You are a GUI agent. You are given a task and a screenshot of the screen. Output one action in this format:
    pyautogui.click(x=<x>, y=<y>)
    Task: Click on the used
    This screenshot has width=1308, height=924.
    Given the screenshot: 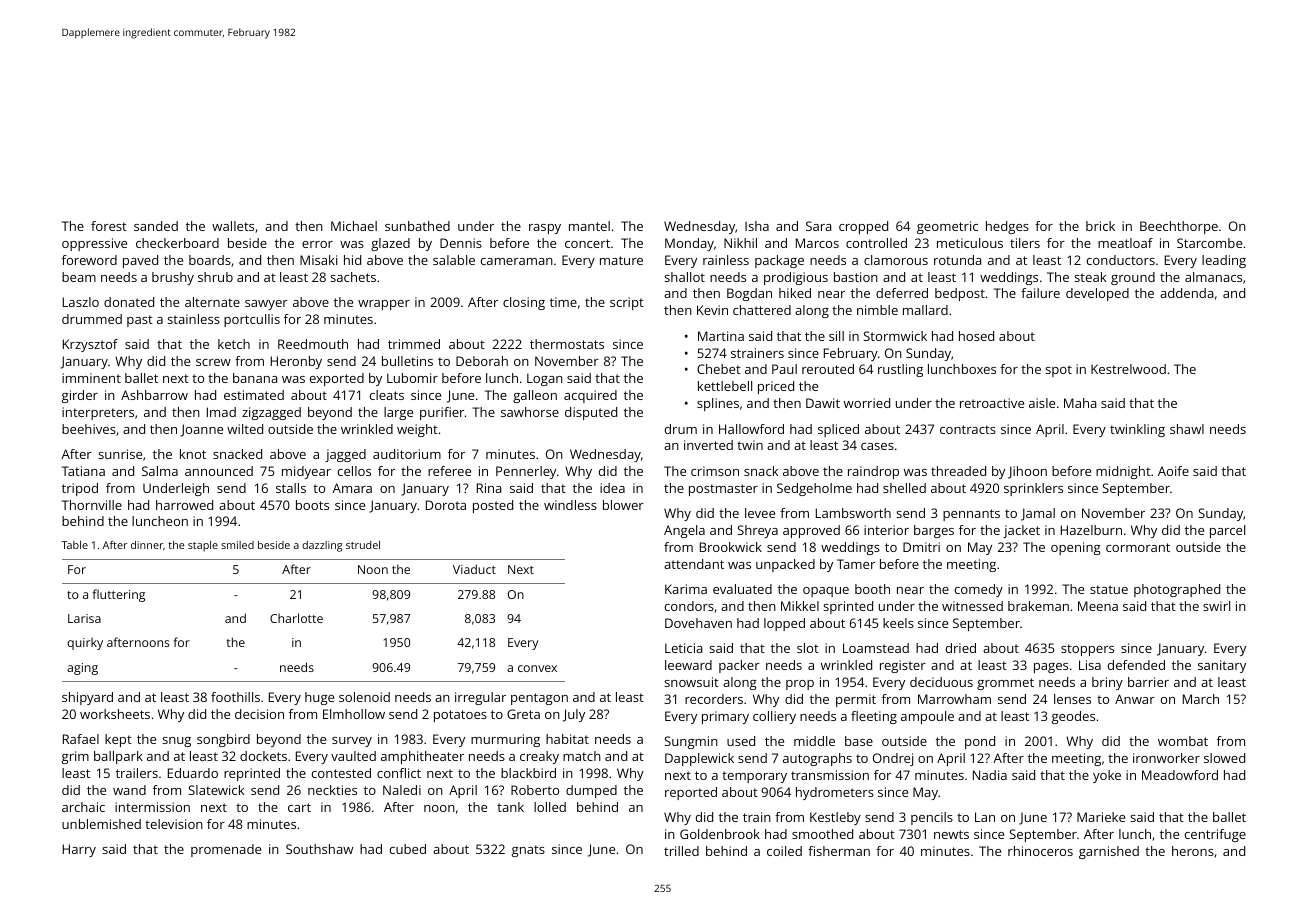 What is the action you would take?
    pyautogui.click(x=741, y=741)
